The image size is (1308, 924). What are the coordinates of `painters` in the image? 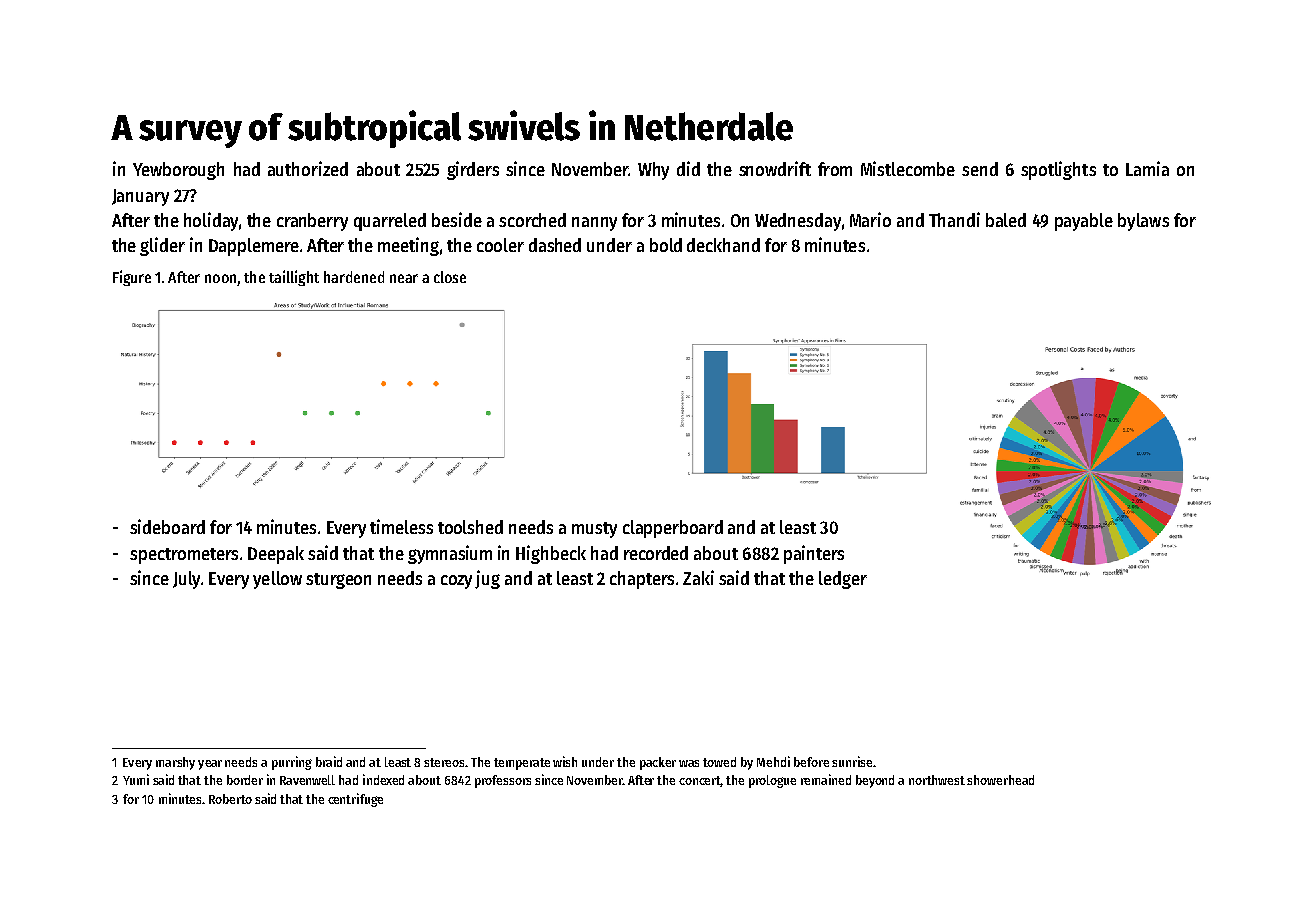 It's located at (814, 554).
